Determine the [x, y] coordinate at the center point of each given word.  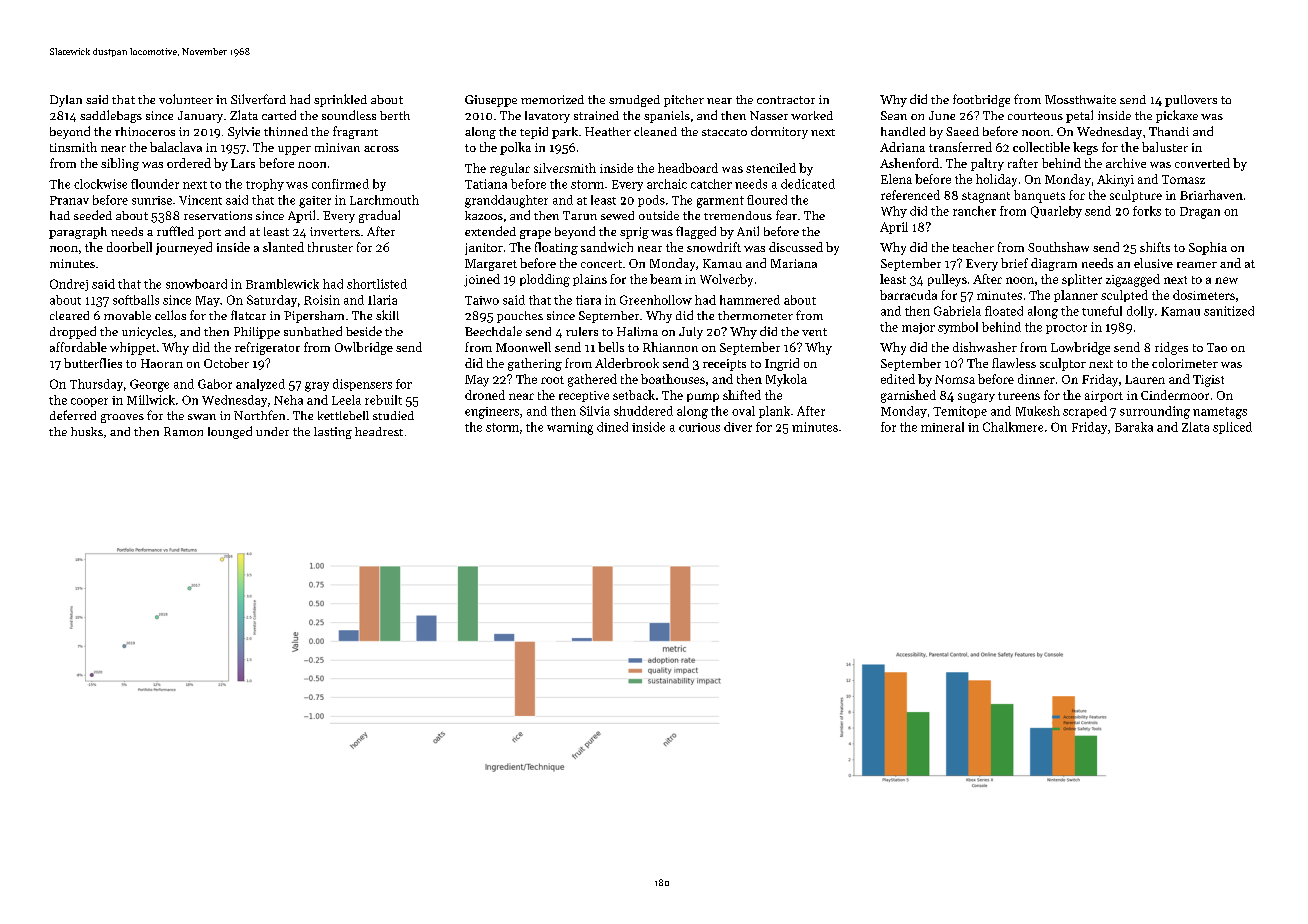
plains [590, 280]
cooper [89, 402]
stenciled [771, 168]
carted [279, 115]
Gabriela [957, 311]
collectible [1041, 147]
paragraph [78, 233]
